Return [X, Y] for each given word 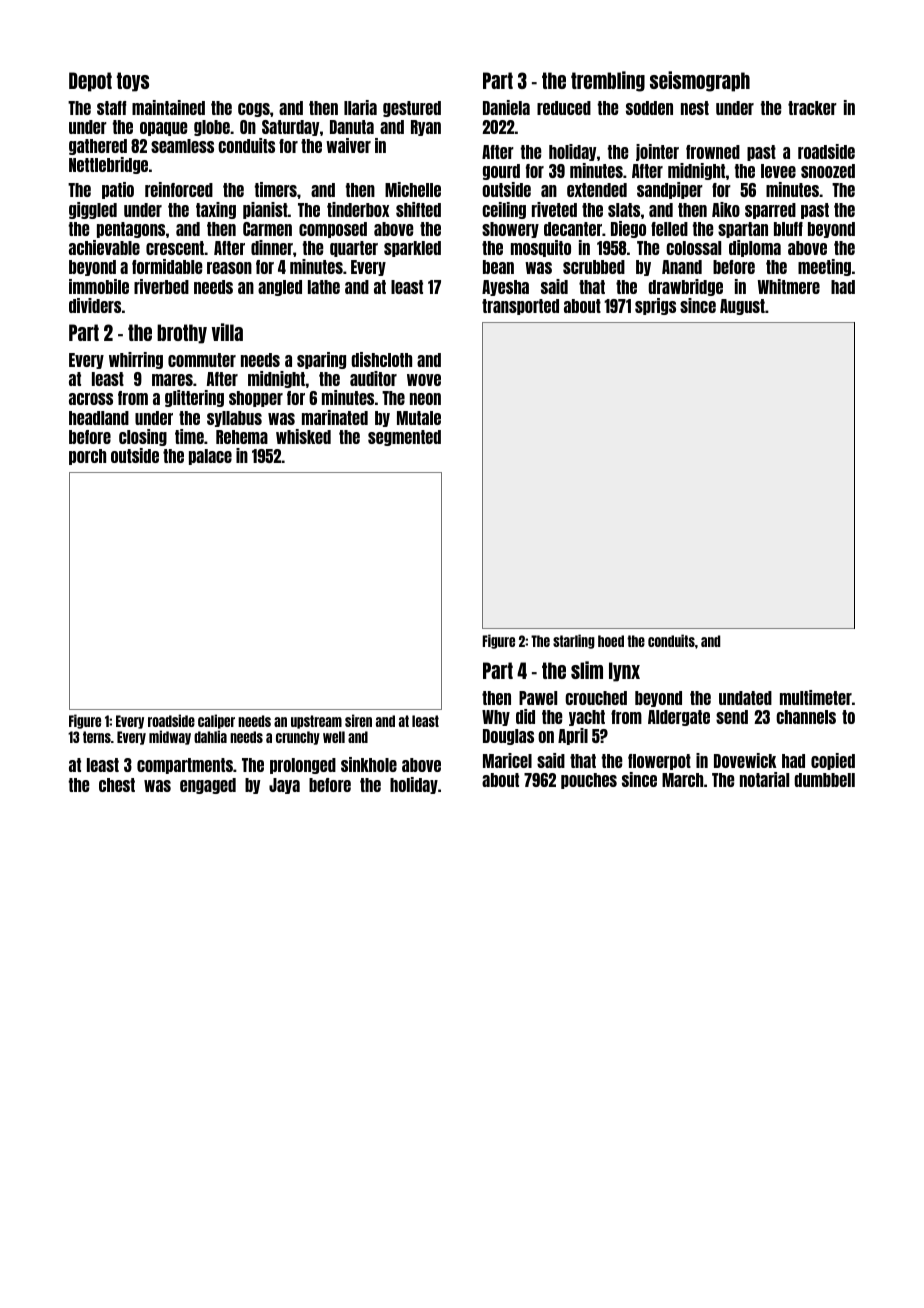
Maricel [507, 760]
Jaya [284, 786]
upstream [316, 722]
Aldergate [679, 718]
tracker [812, 108]
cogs [254, 110]
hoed [611, 641]
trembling [608, 81]
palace [210, 457]
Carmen [267, 229]
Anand [682, 267]
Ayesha [505, 288]
